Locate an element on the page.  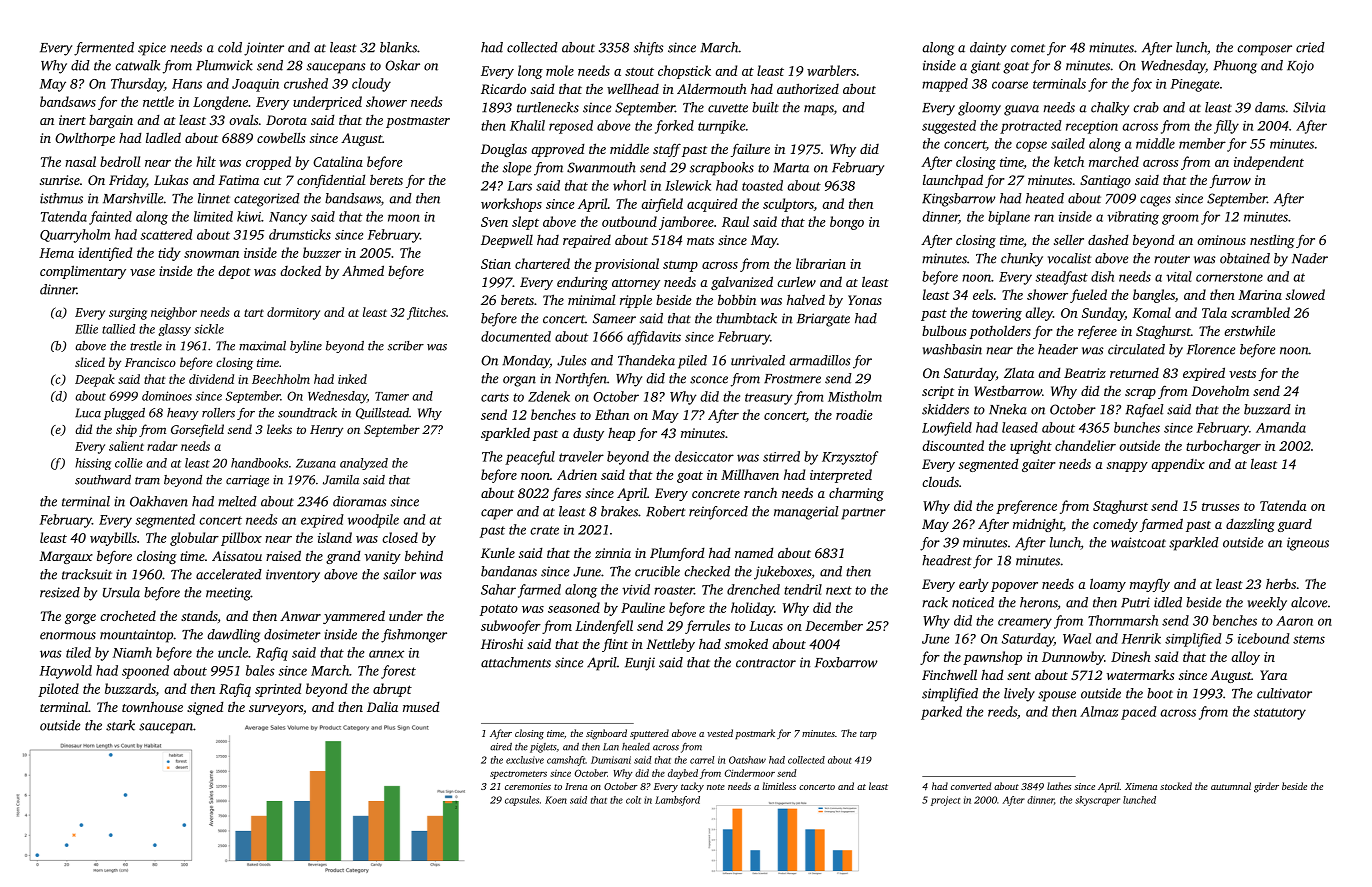
Ricardo is located at coordinates (503, 89).
